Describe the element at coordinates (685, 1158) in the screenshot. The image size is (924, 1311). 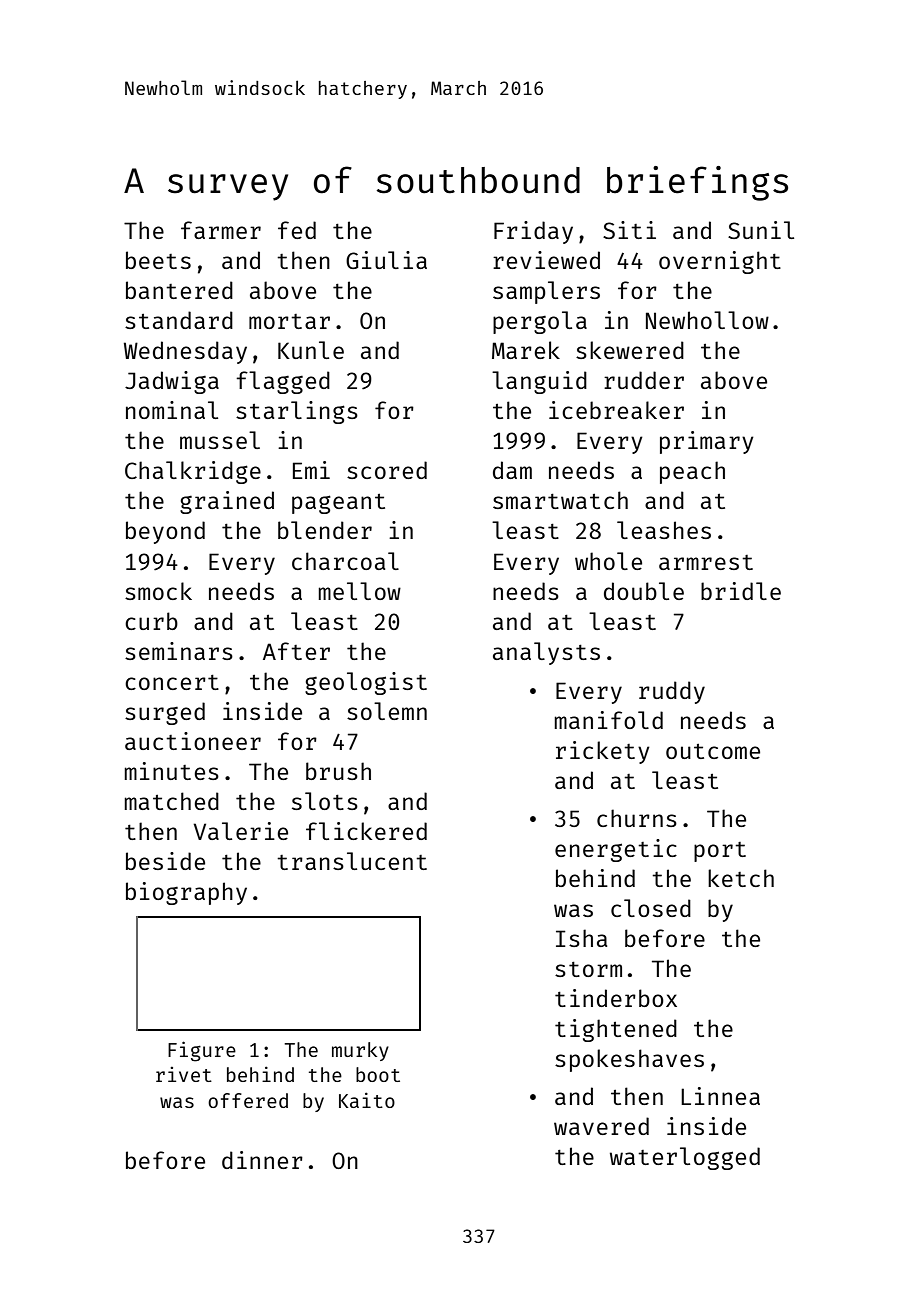
I see `waterlogged` at that location.
